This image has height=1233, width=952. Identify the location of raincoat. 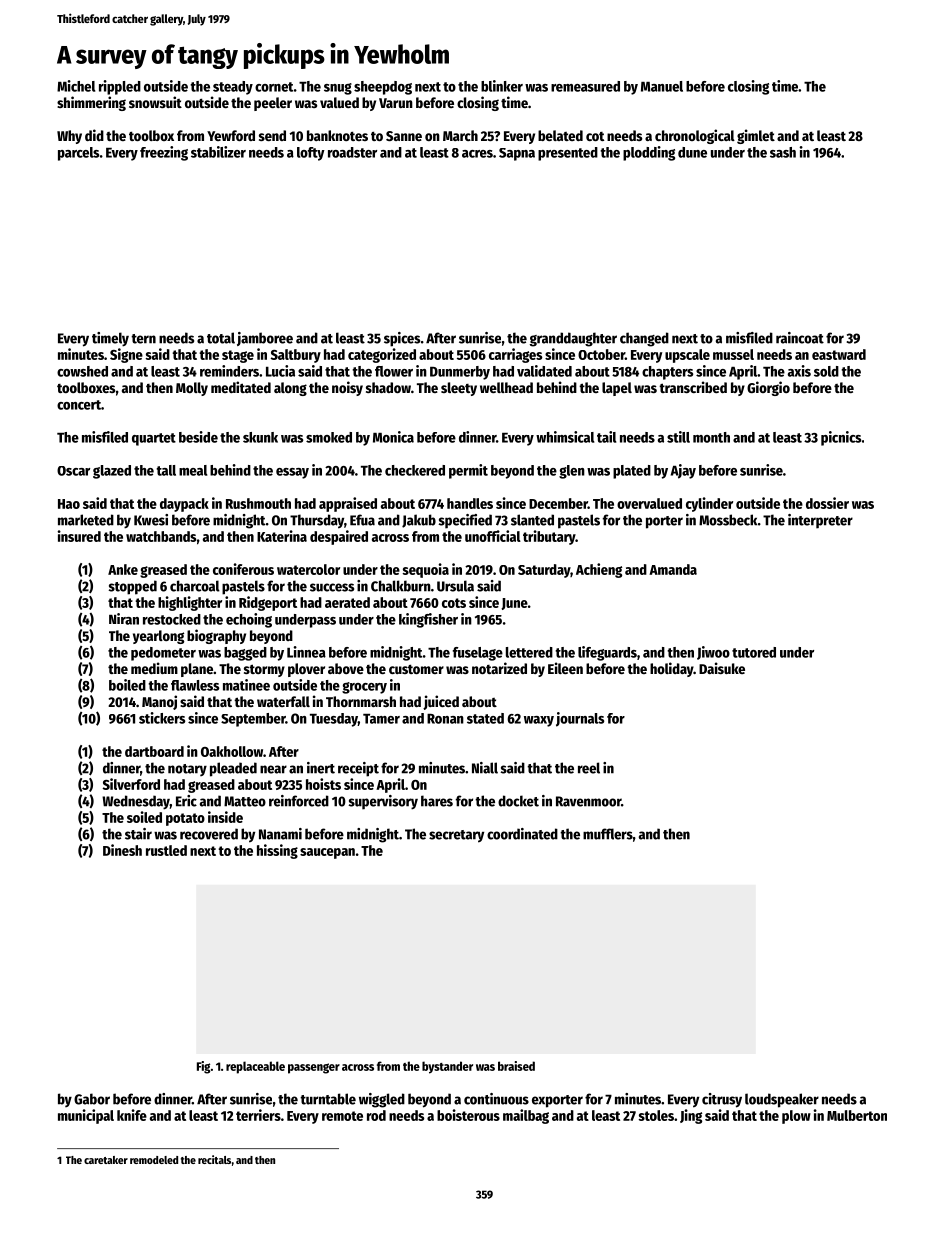
(800, 338).
